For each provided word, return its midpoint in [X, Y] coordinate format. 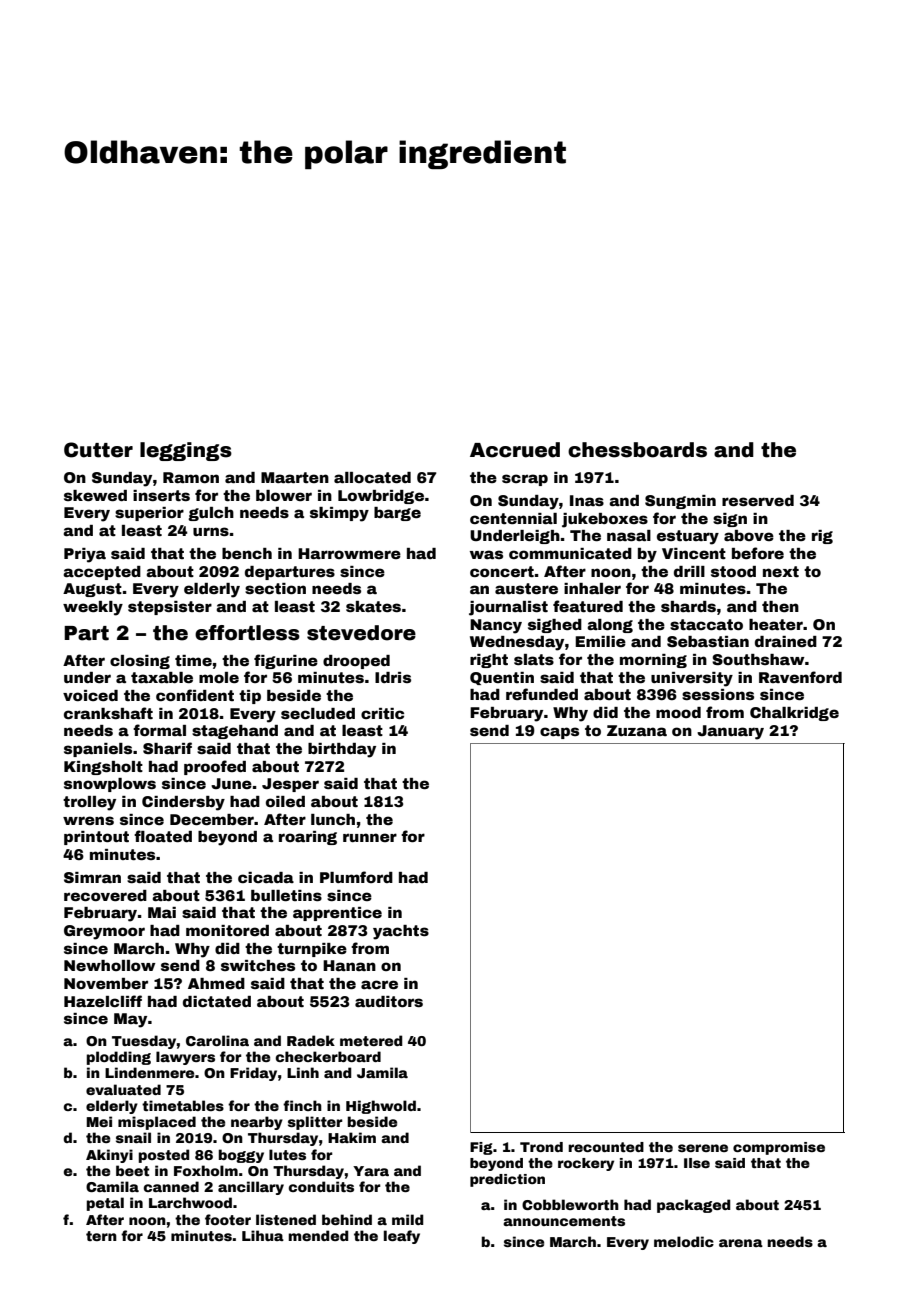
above [749, 535]
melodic [684, 1241]
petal [105, 1204]
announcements [564, 1221]
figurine [286, 661]
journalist [508, 608]
